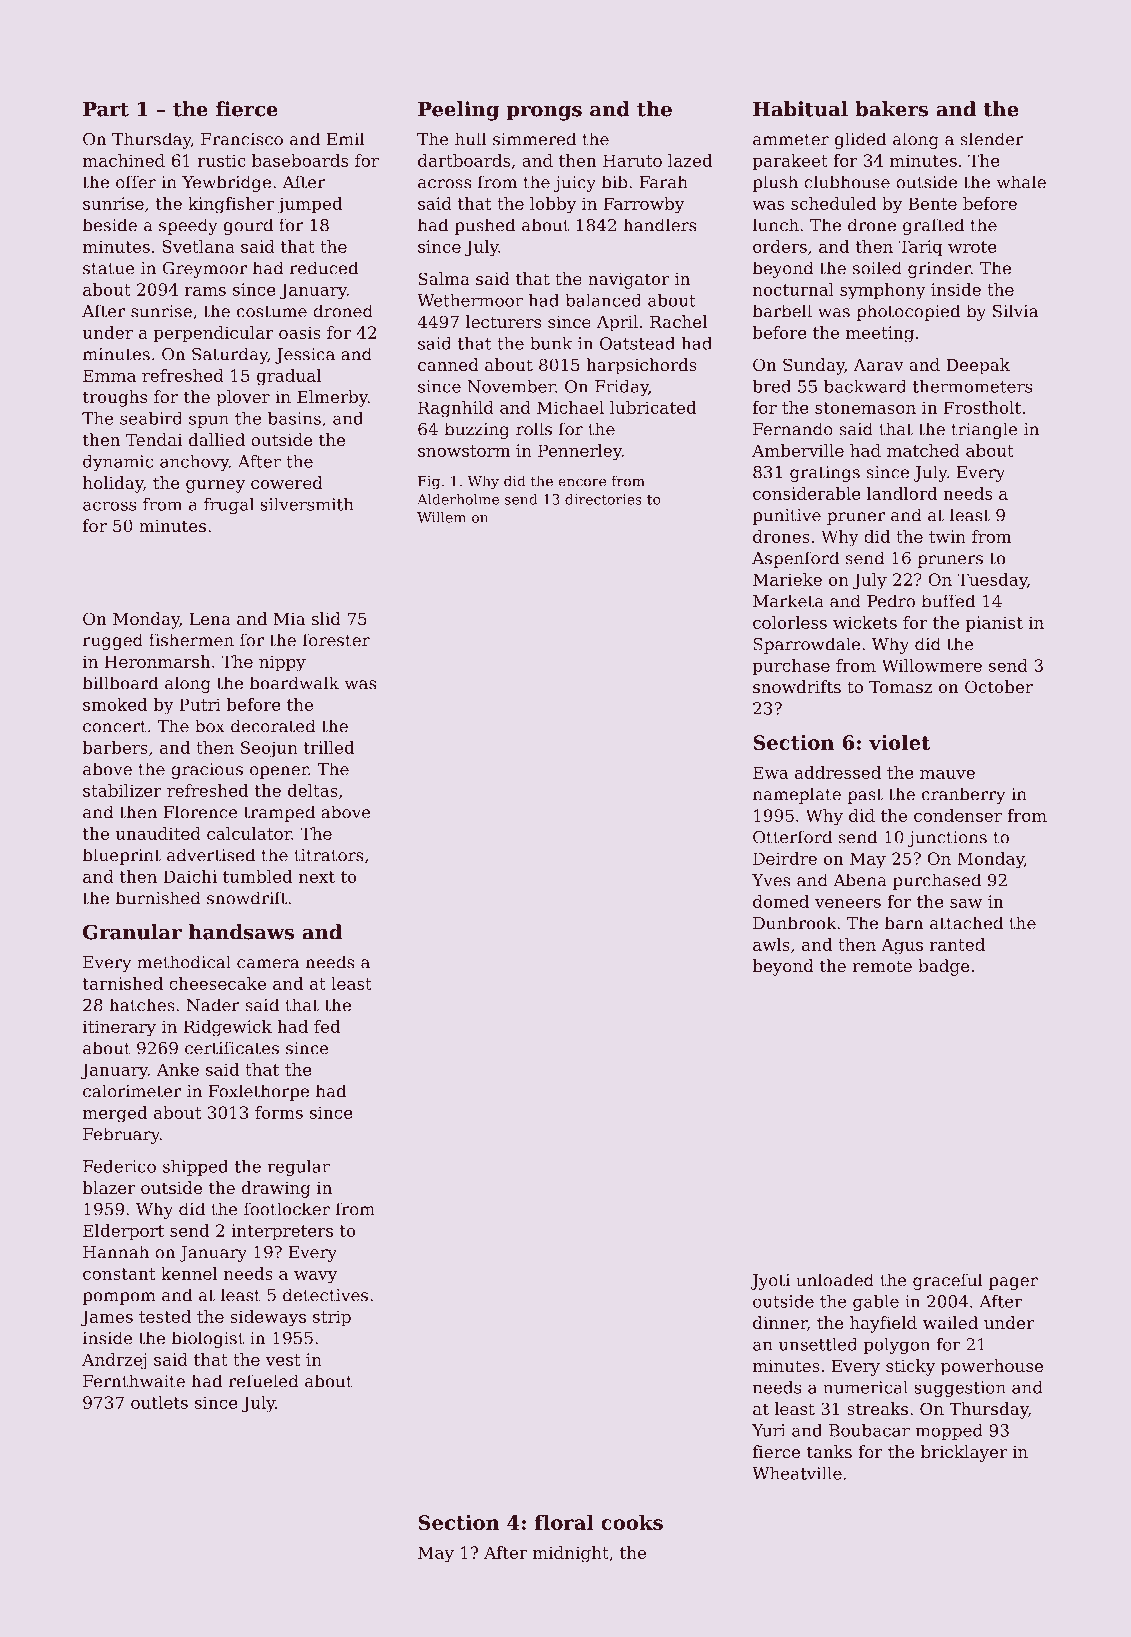 The width and height of the screenshot is (1131, 1637). I want to click on floral, so click(564, 1522).
